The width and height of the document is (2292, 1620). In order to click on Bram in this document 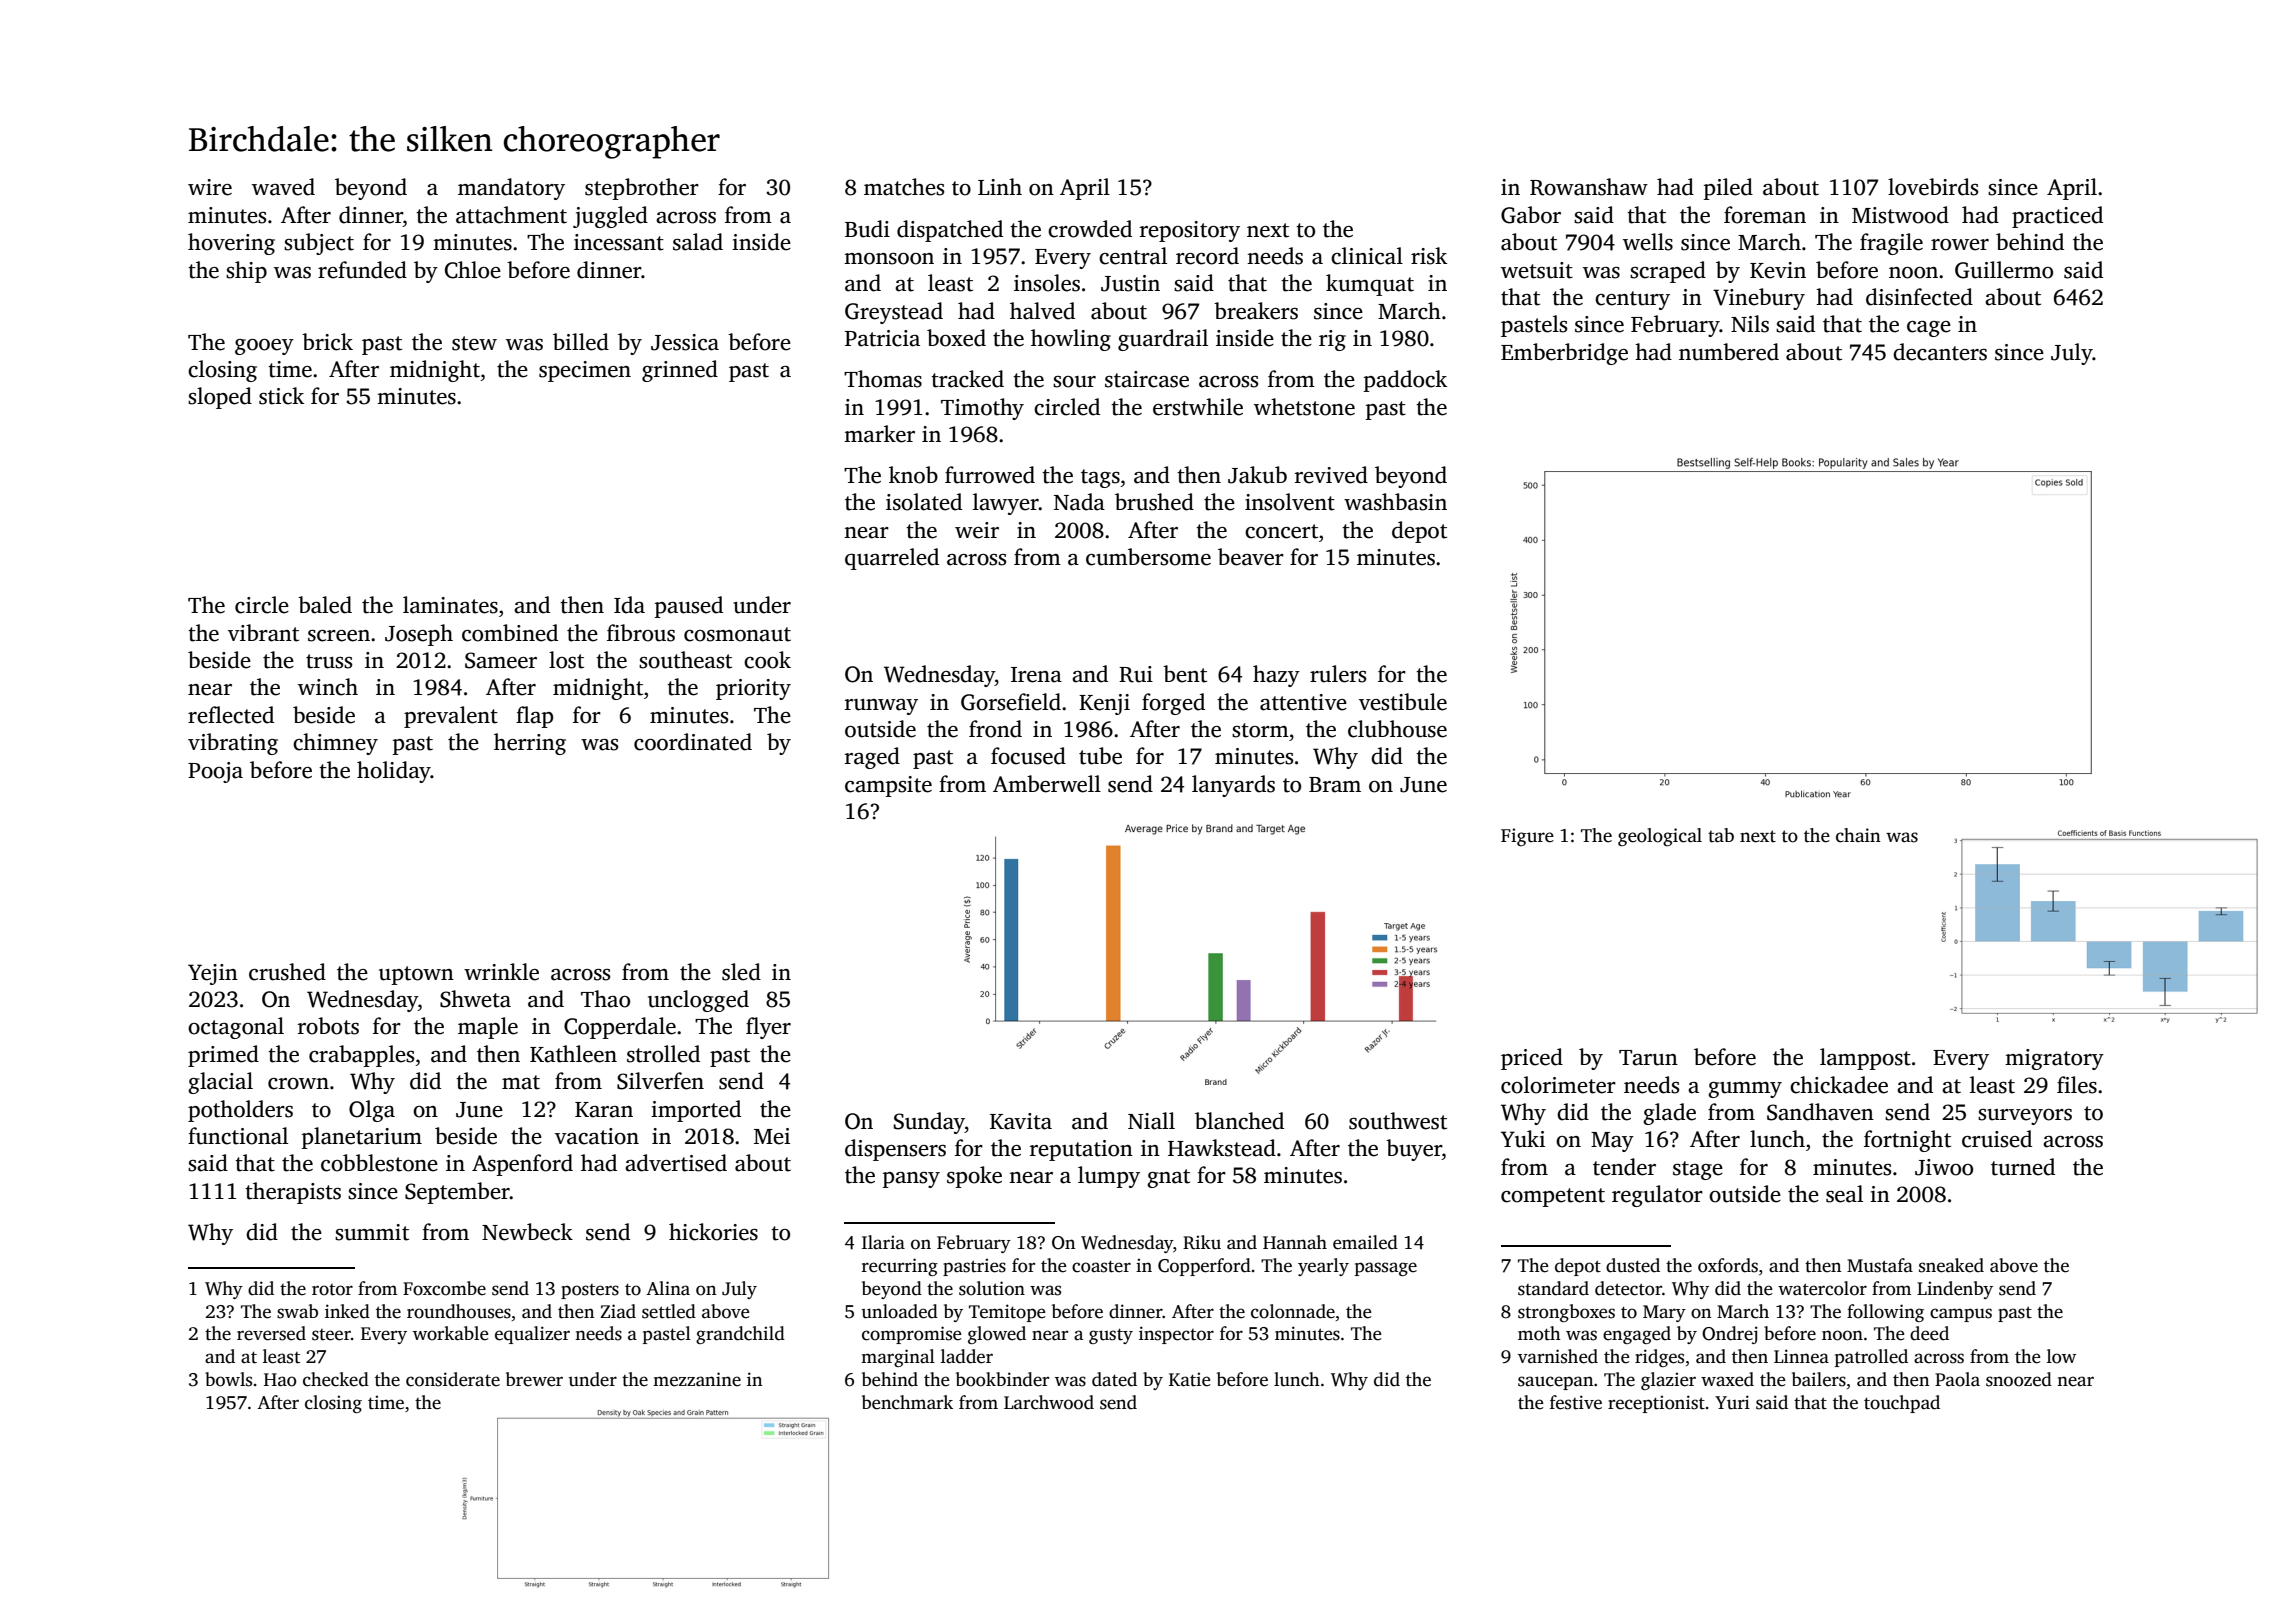, I will do `click(1335, 785)`.
